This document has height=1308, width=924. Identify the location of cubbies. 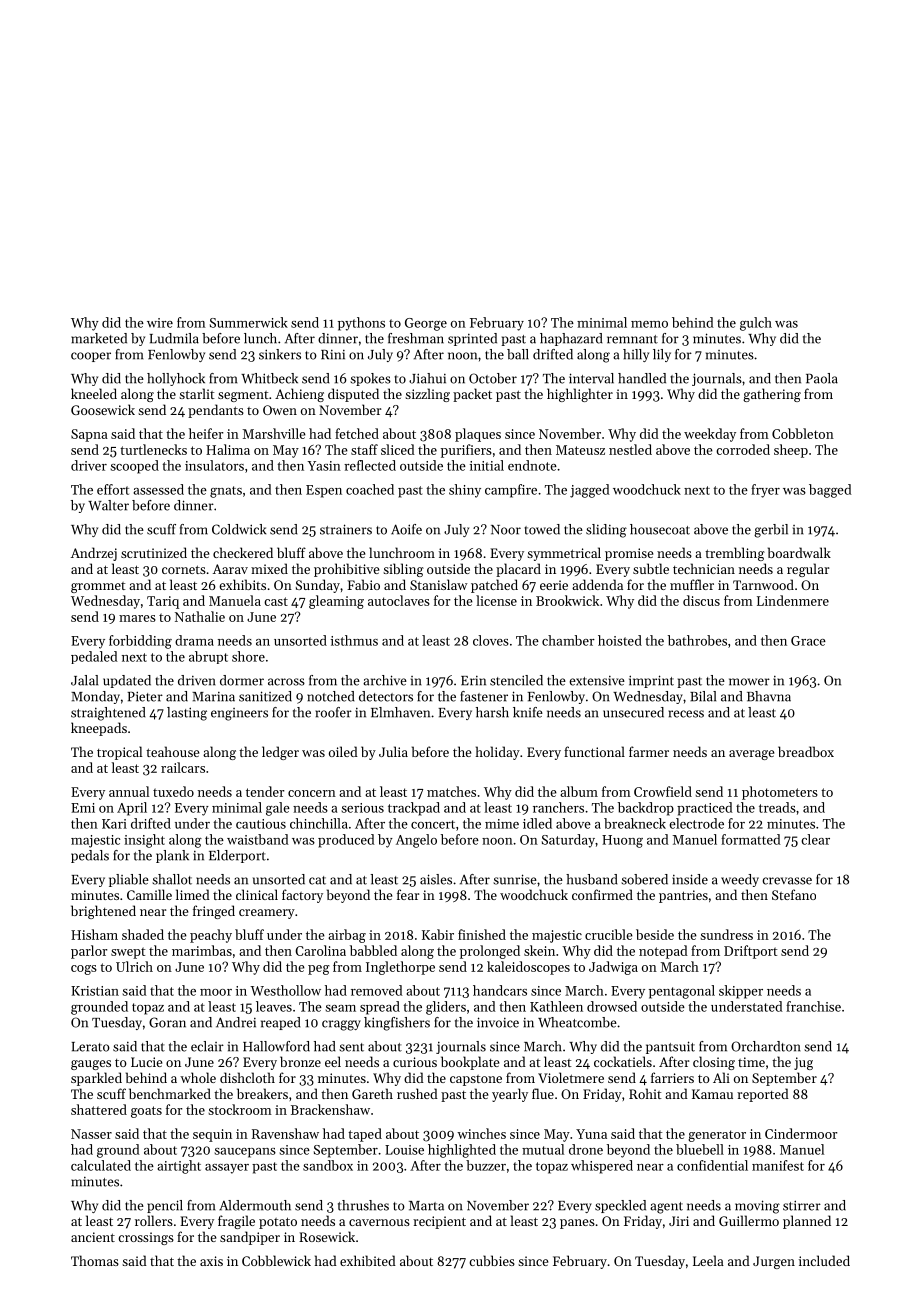
(492, 1260).
